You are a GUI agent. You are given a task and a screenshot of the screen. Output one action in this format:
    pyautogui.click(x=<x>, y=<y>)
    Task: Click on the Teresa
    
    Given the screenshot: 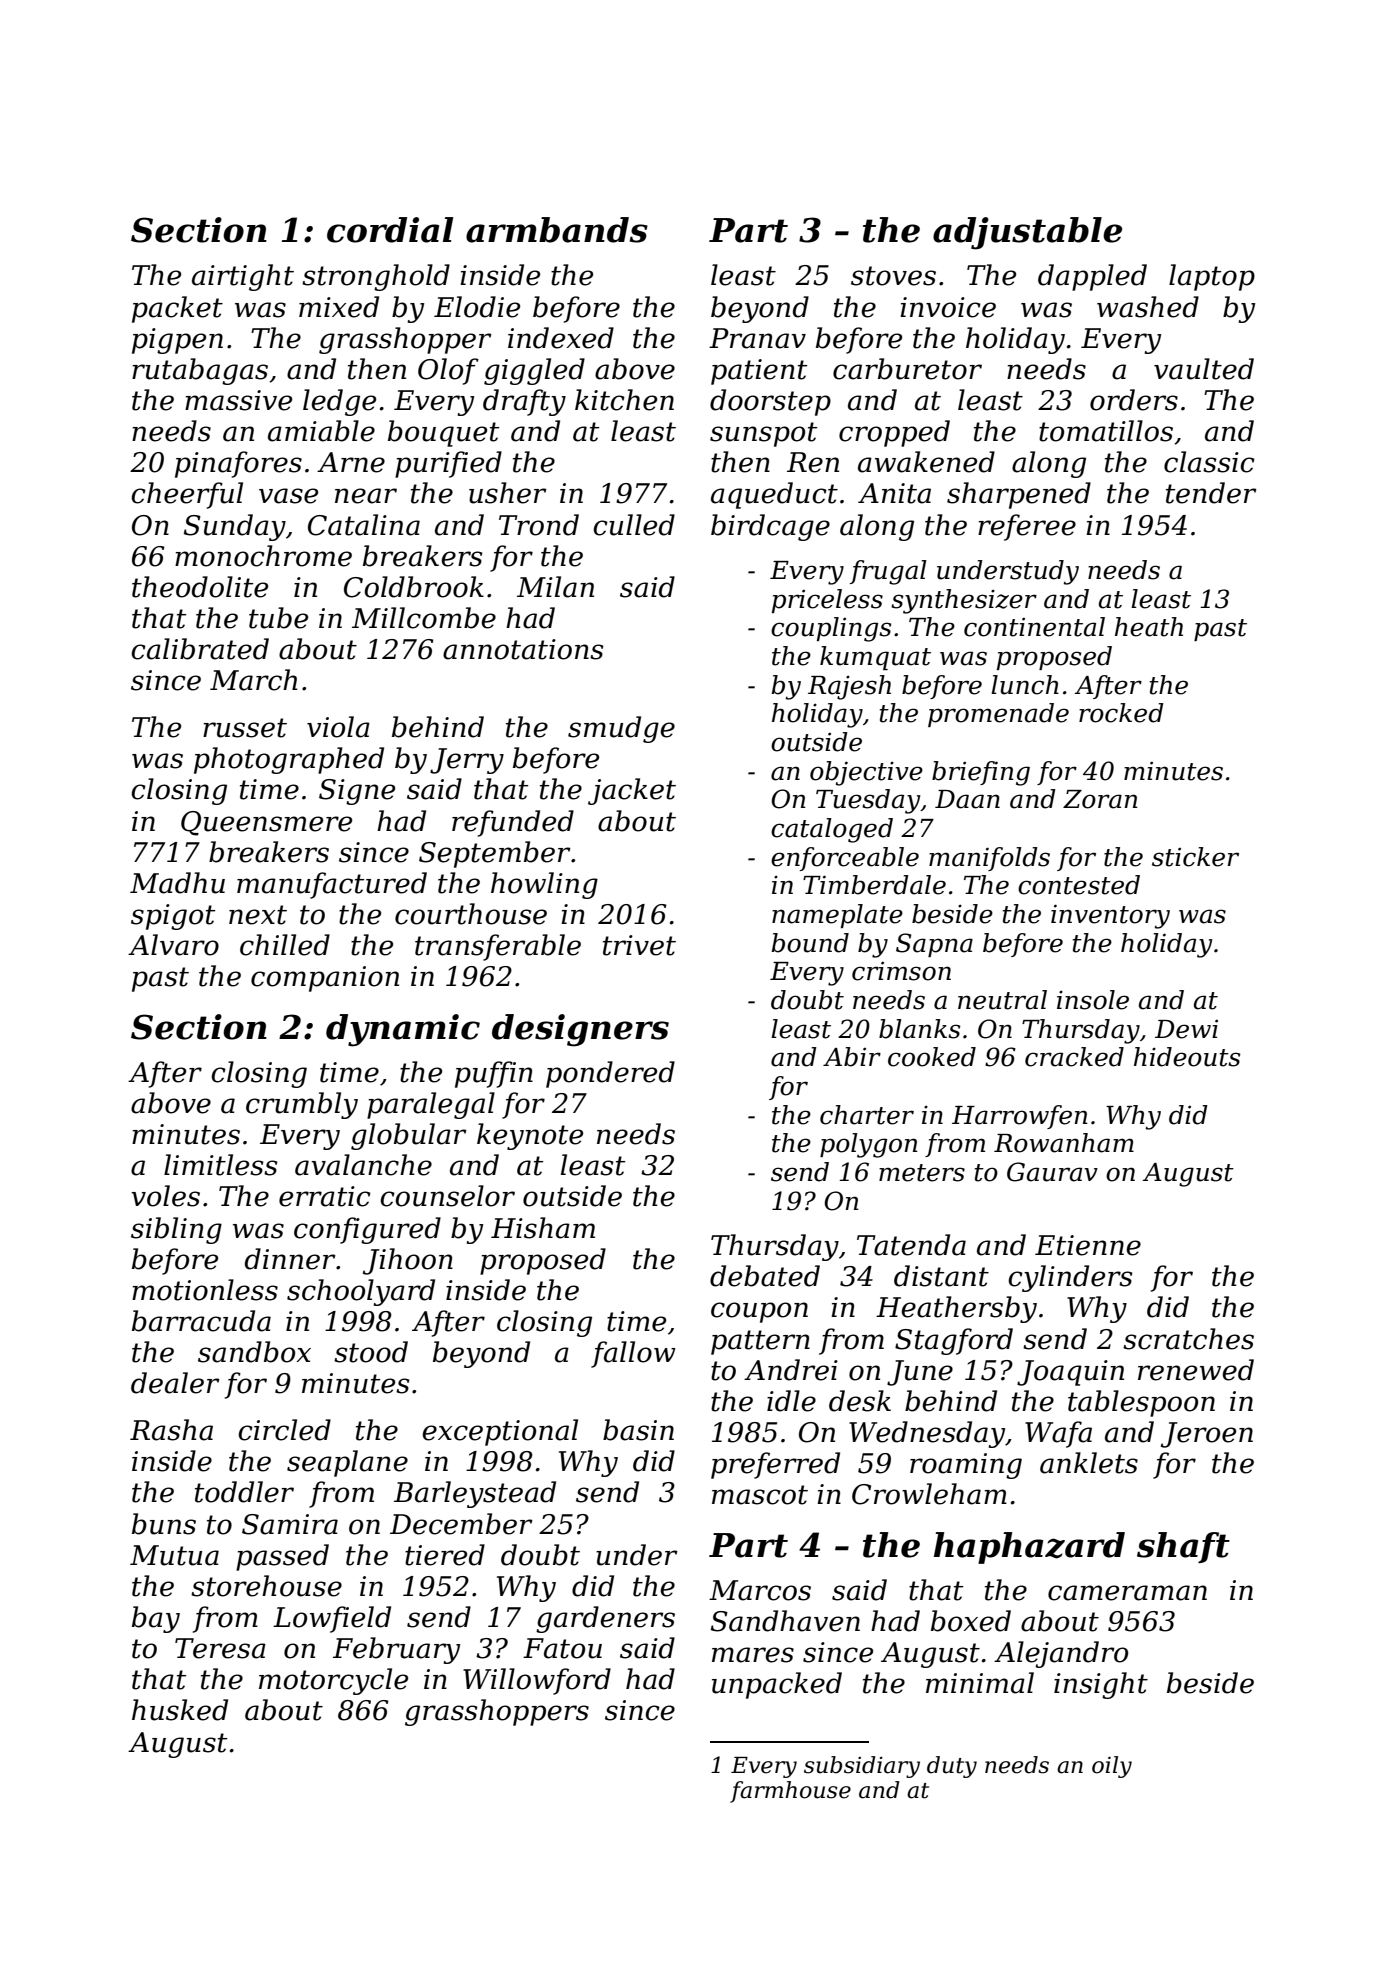 What is the action you would take?
    pyautogui.click(x=220, y=1648)
